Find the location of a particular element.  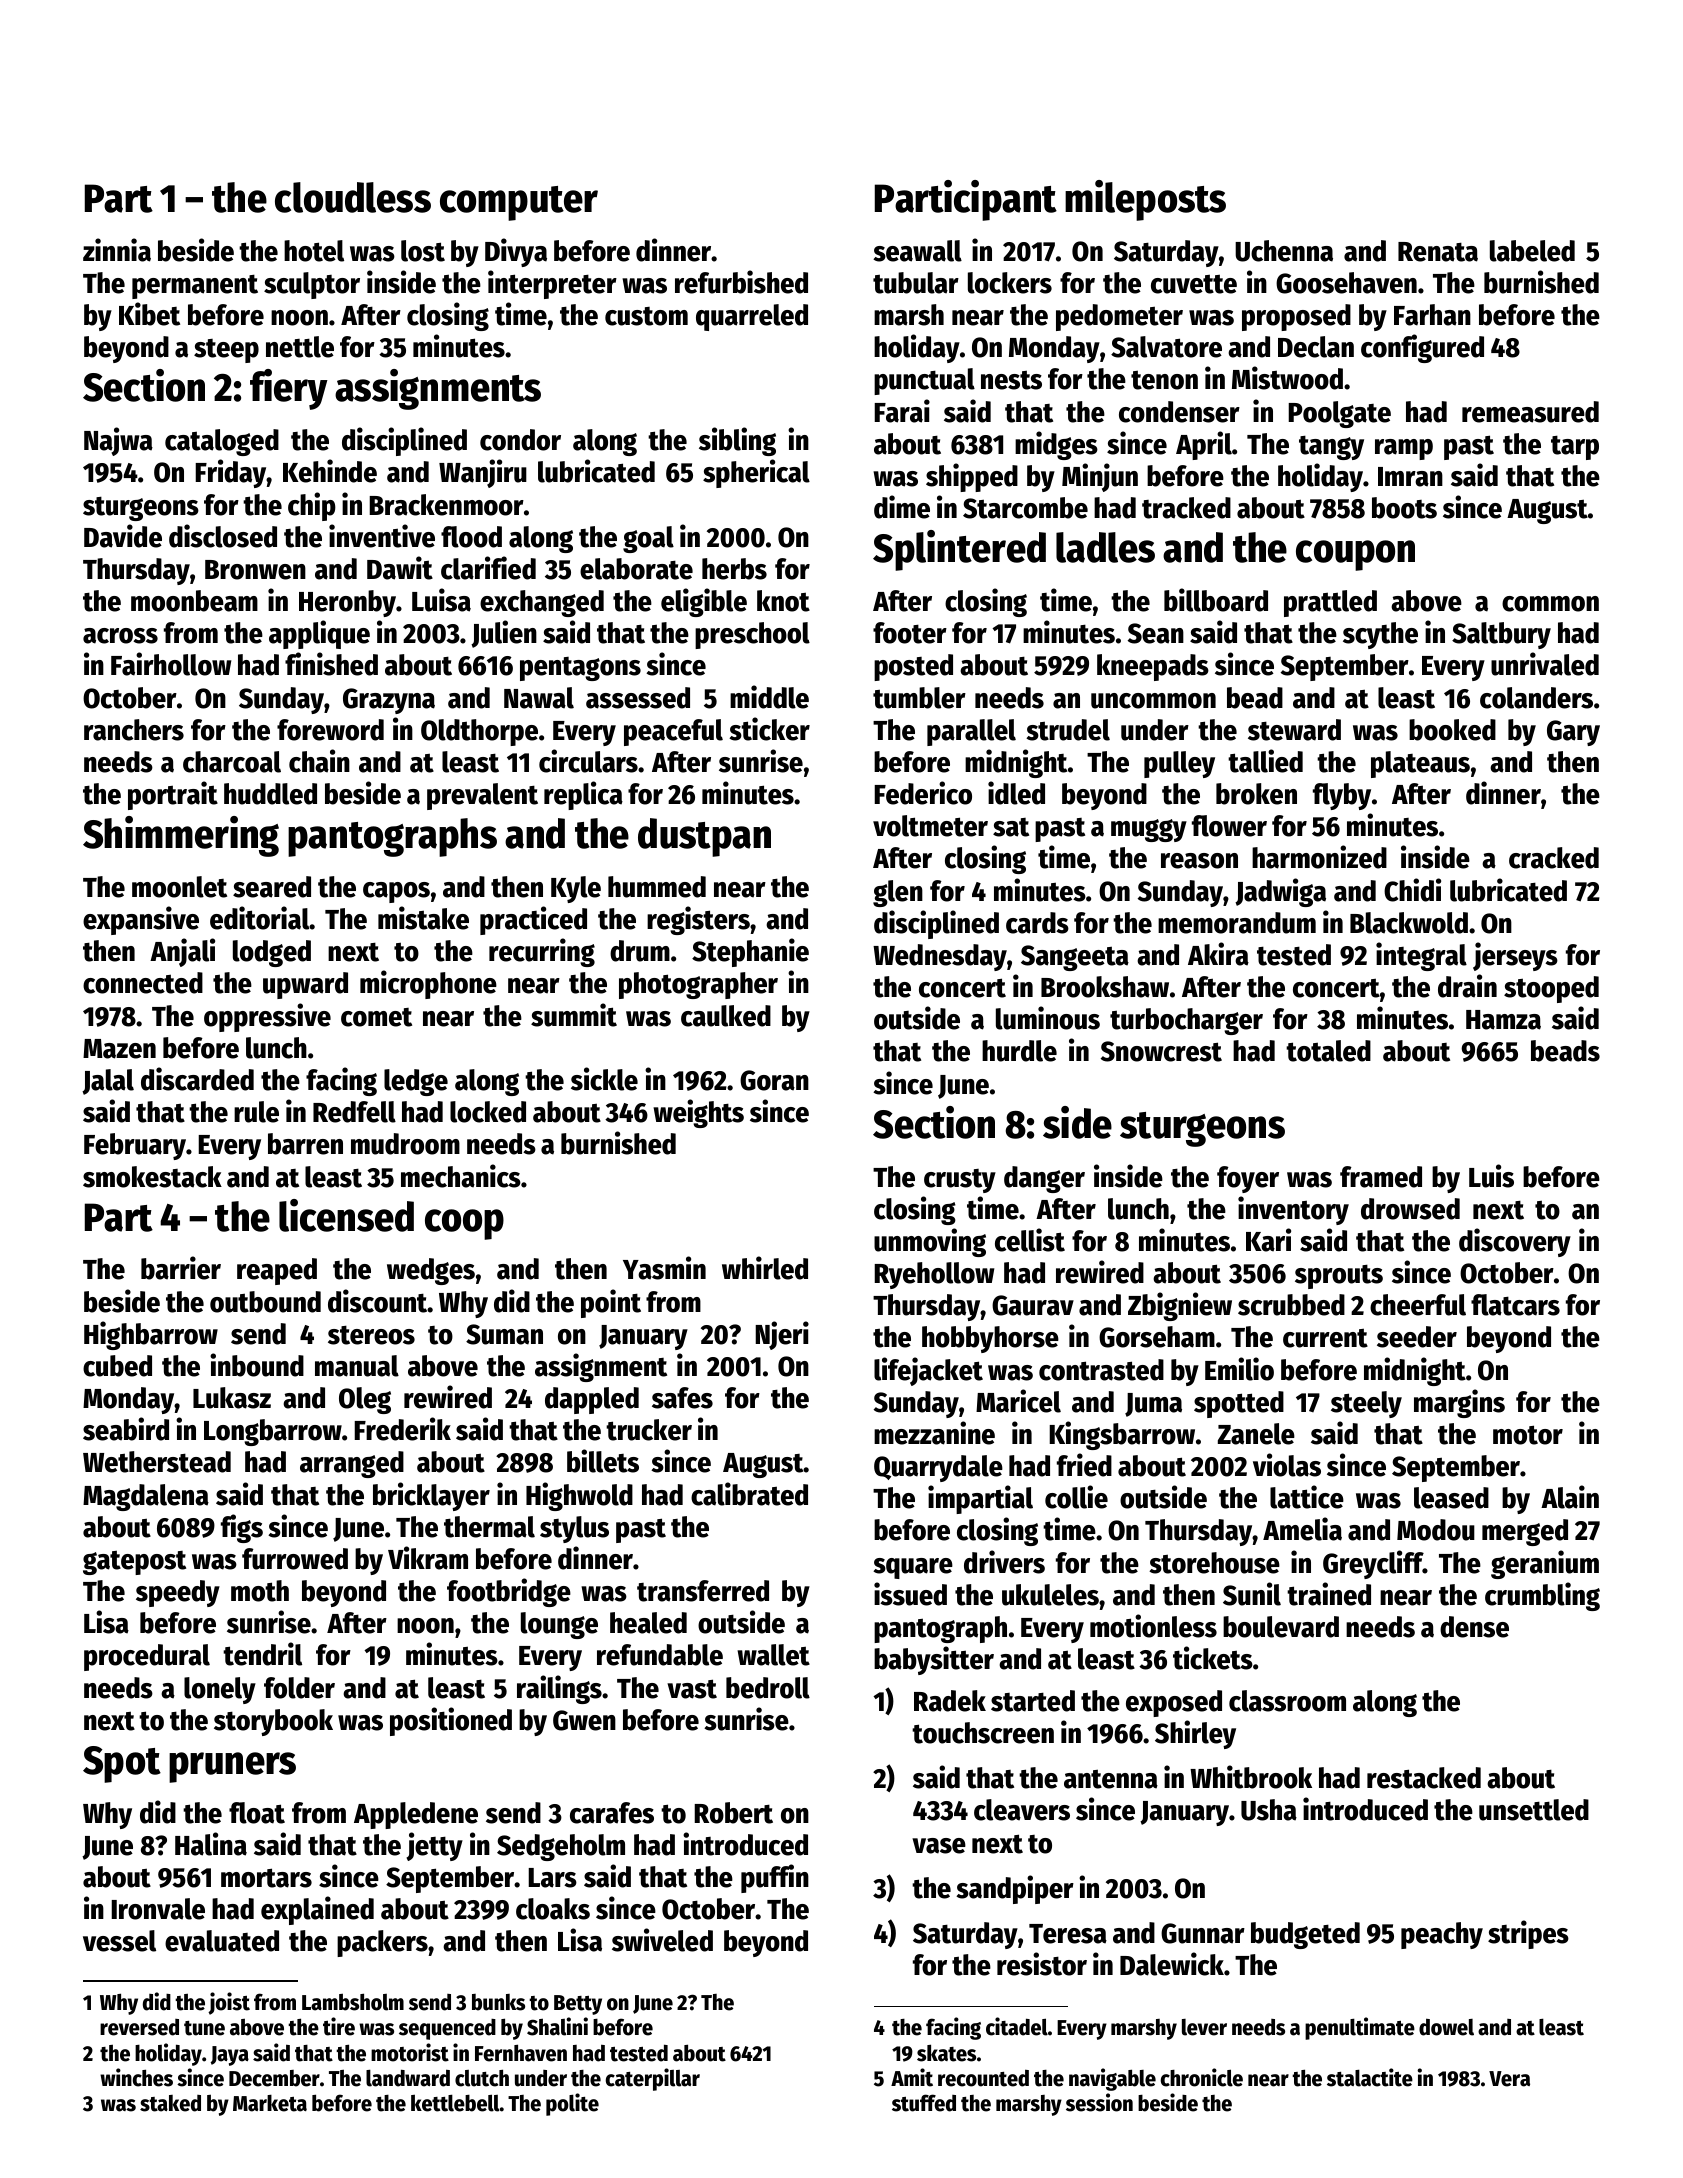

session is located at coordinates (1099, 2102).
